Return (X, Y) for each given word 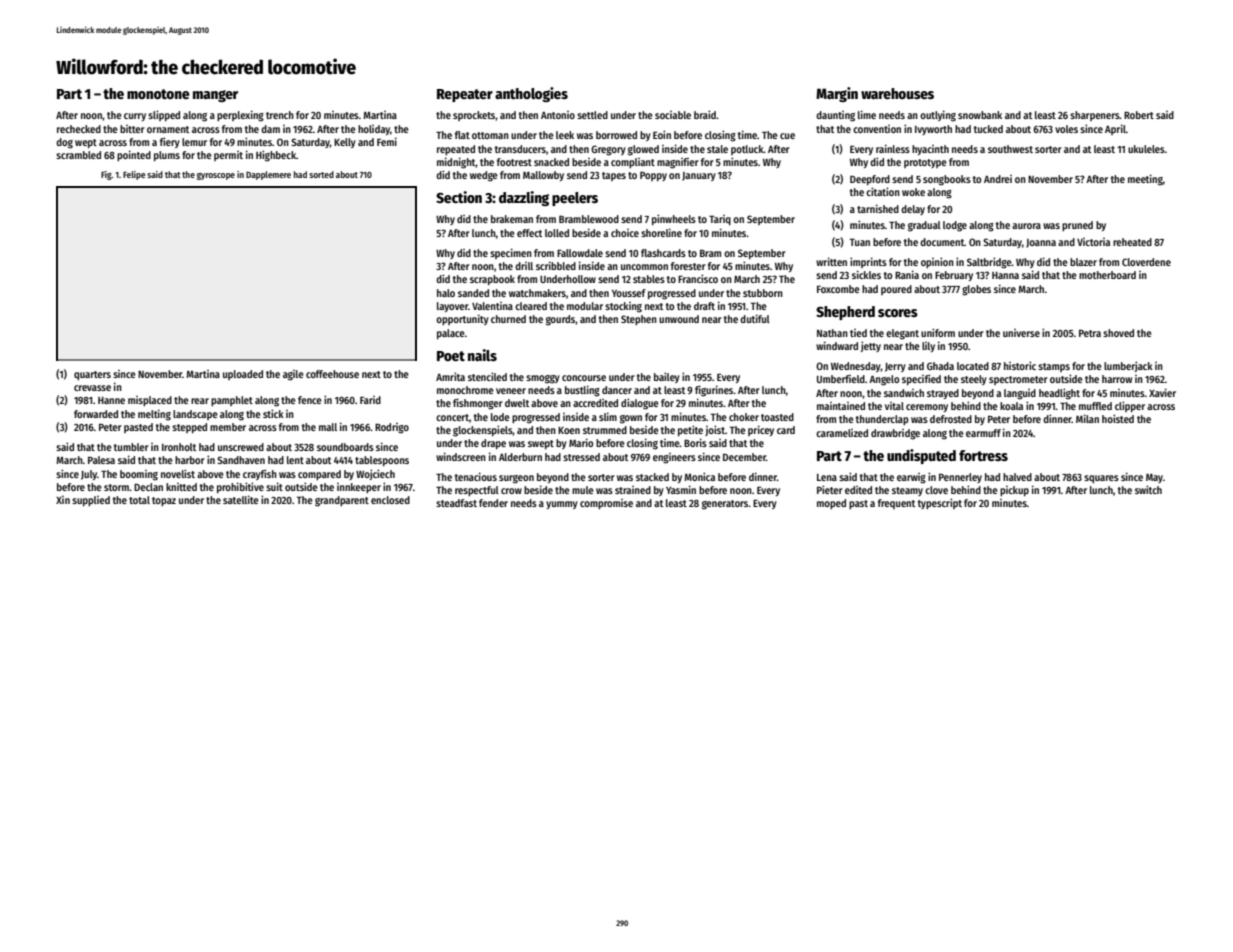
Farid (370, 400)
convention (877, 129)
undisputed (921, 456)
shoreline (661, 232)
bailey (667, 377)
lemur (194, 142)
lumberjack (1128, 366)
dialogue (640, 404)
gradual (924, 226)
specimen (511, 253)
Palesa (101, 460)
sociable (673, 115)
